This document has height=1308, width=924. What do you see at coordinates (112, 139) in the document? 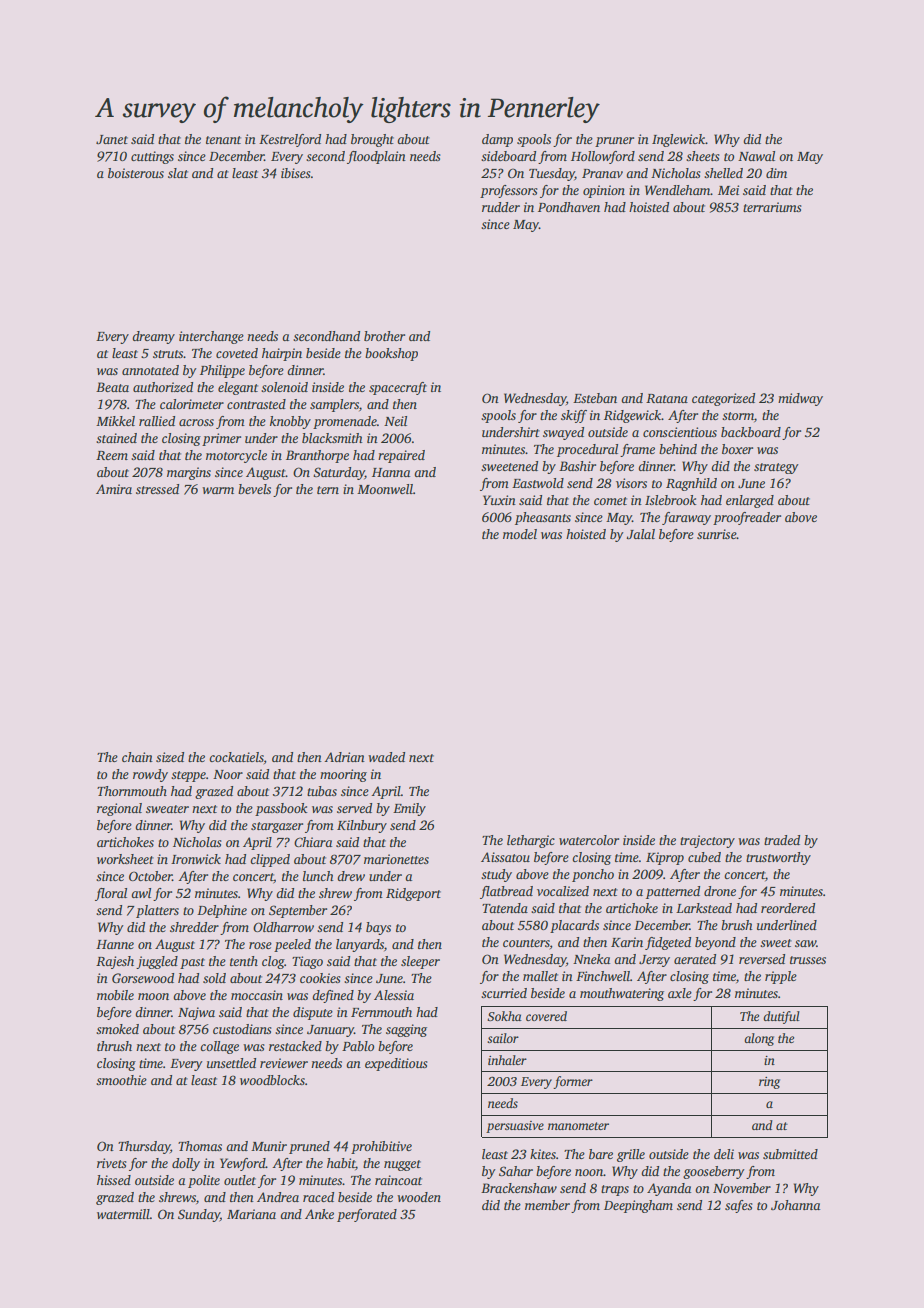
I see `Janet` at bounding box center [112, 139].
